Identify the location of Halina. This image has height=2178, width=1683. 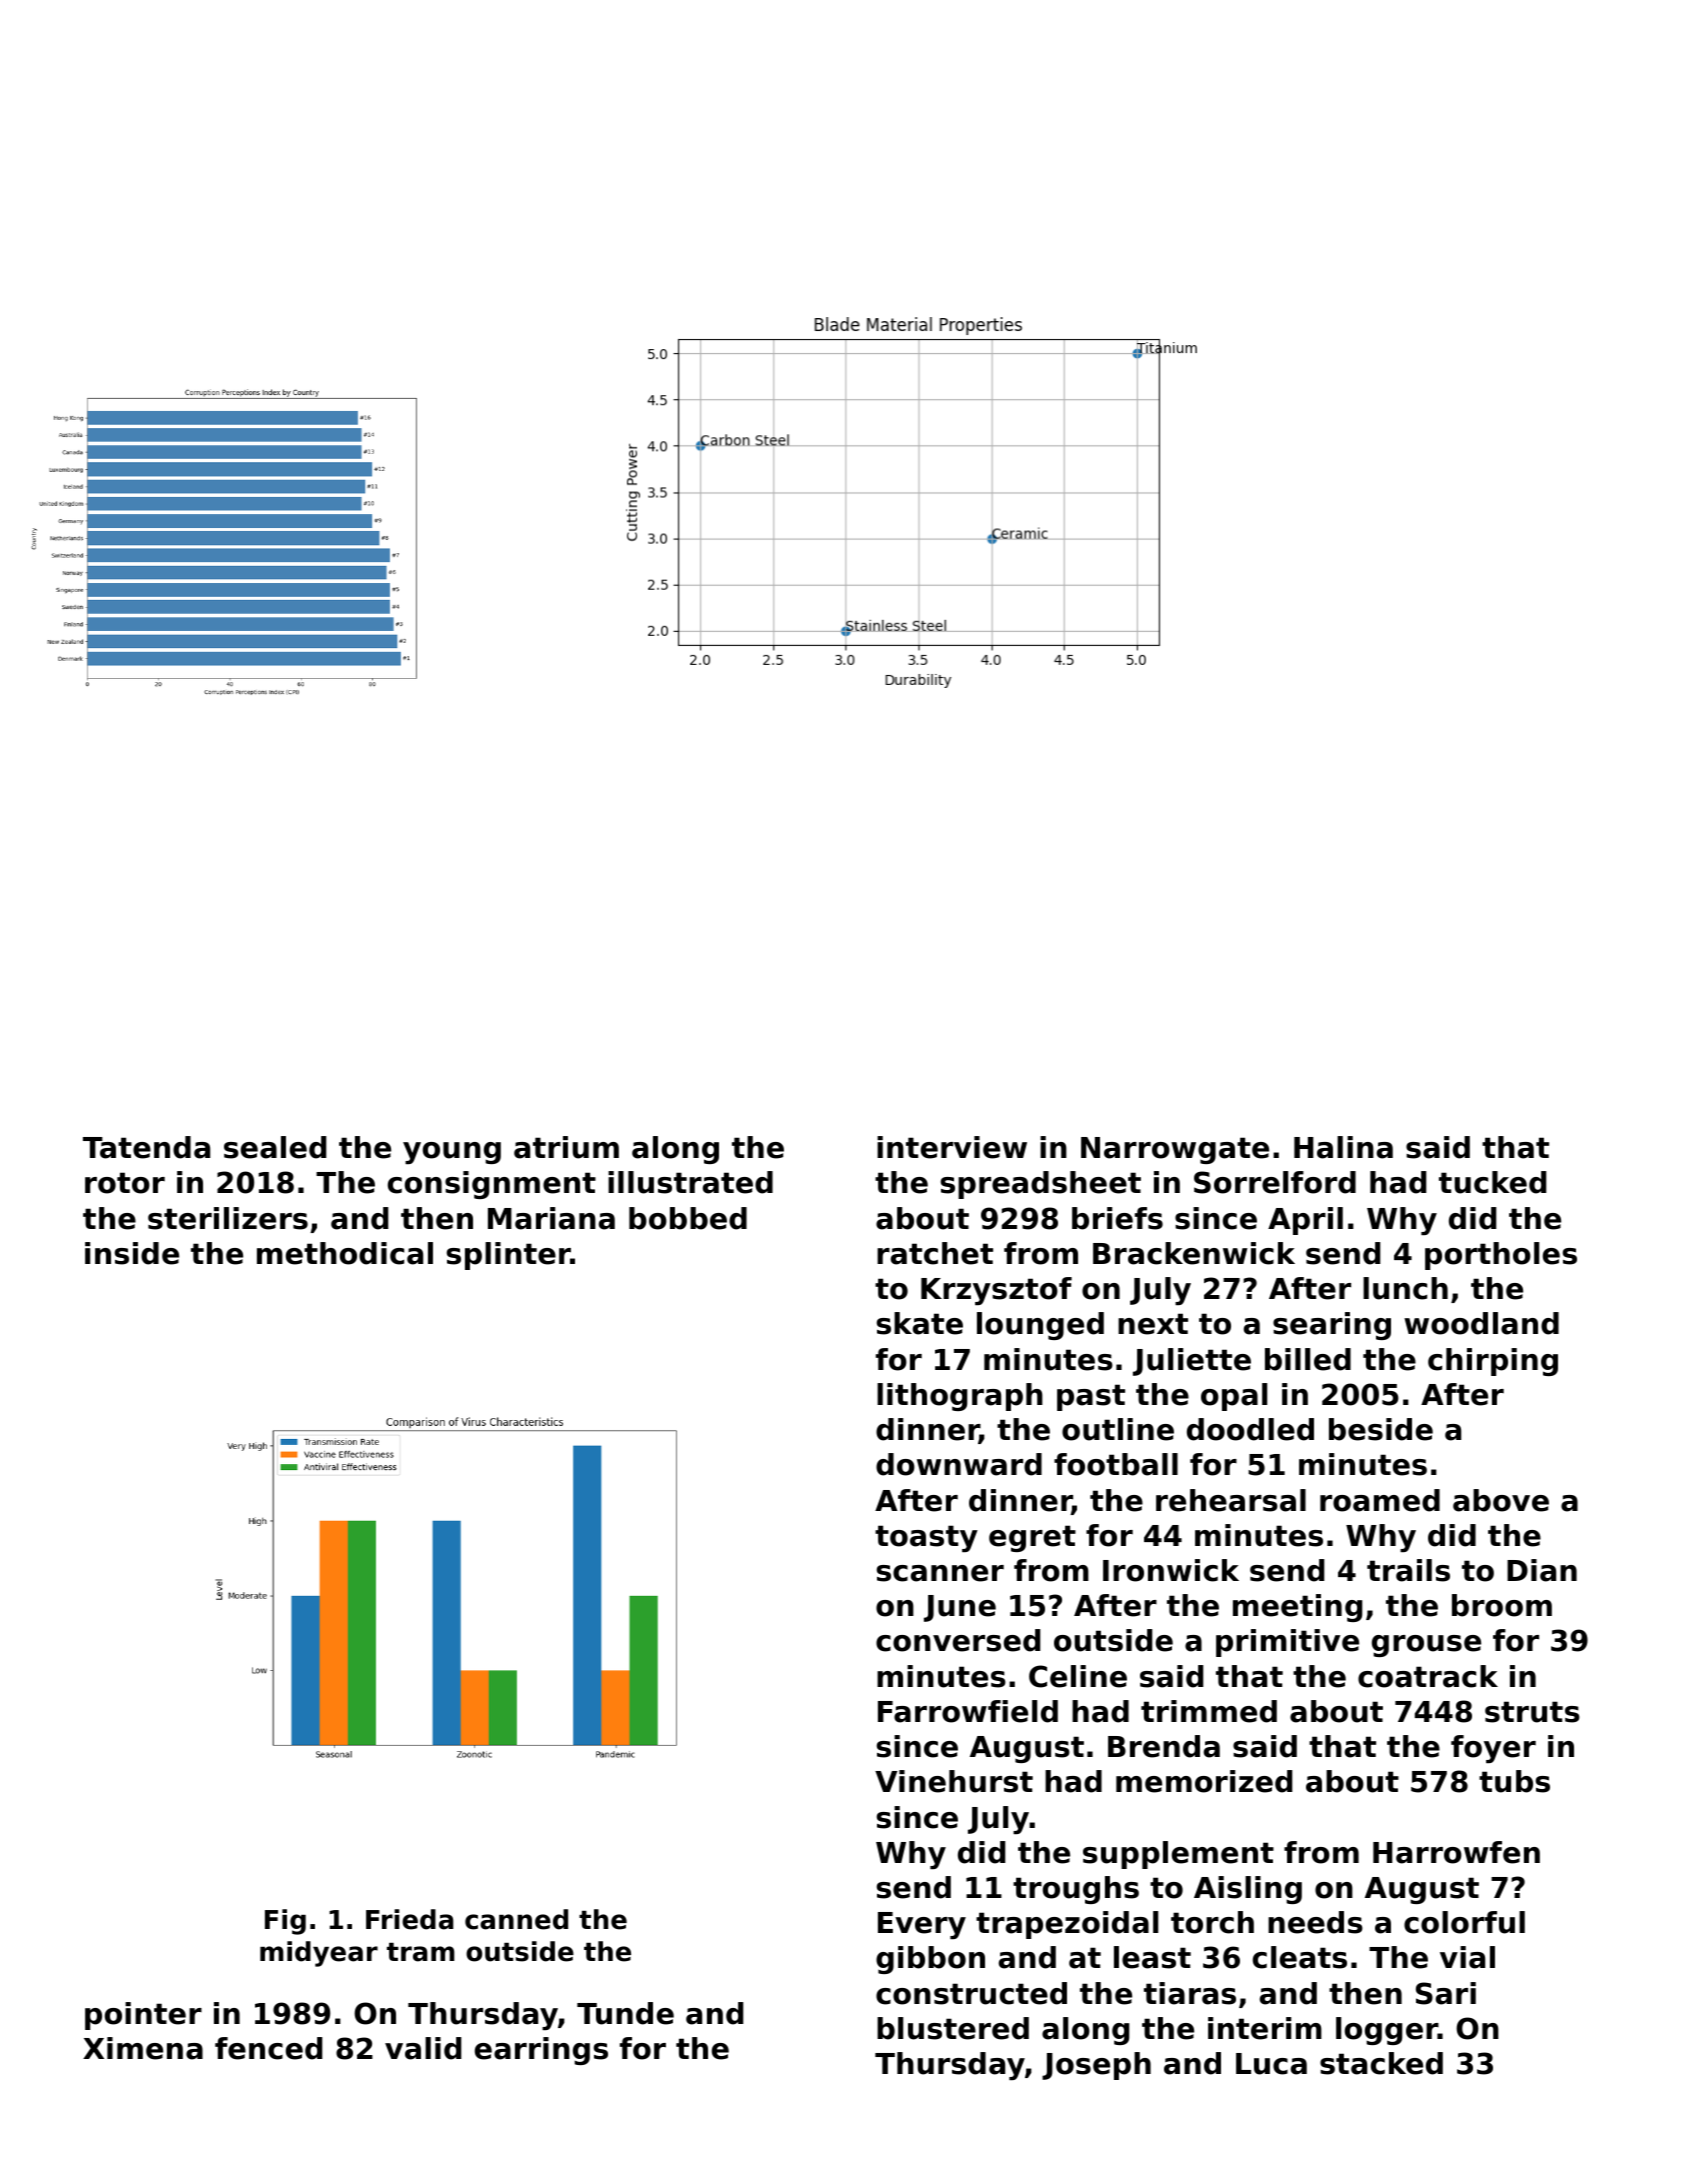
(1343, 1147).
